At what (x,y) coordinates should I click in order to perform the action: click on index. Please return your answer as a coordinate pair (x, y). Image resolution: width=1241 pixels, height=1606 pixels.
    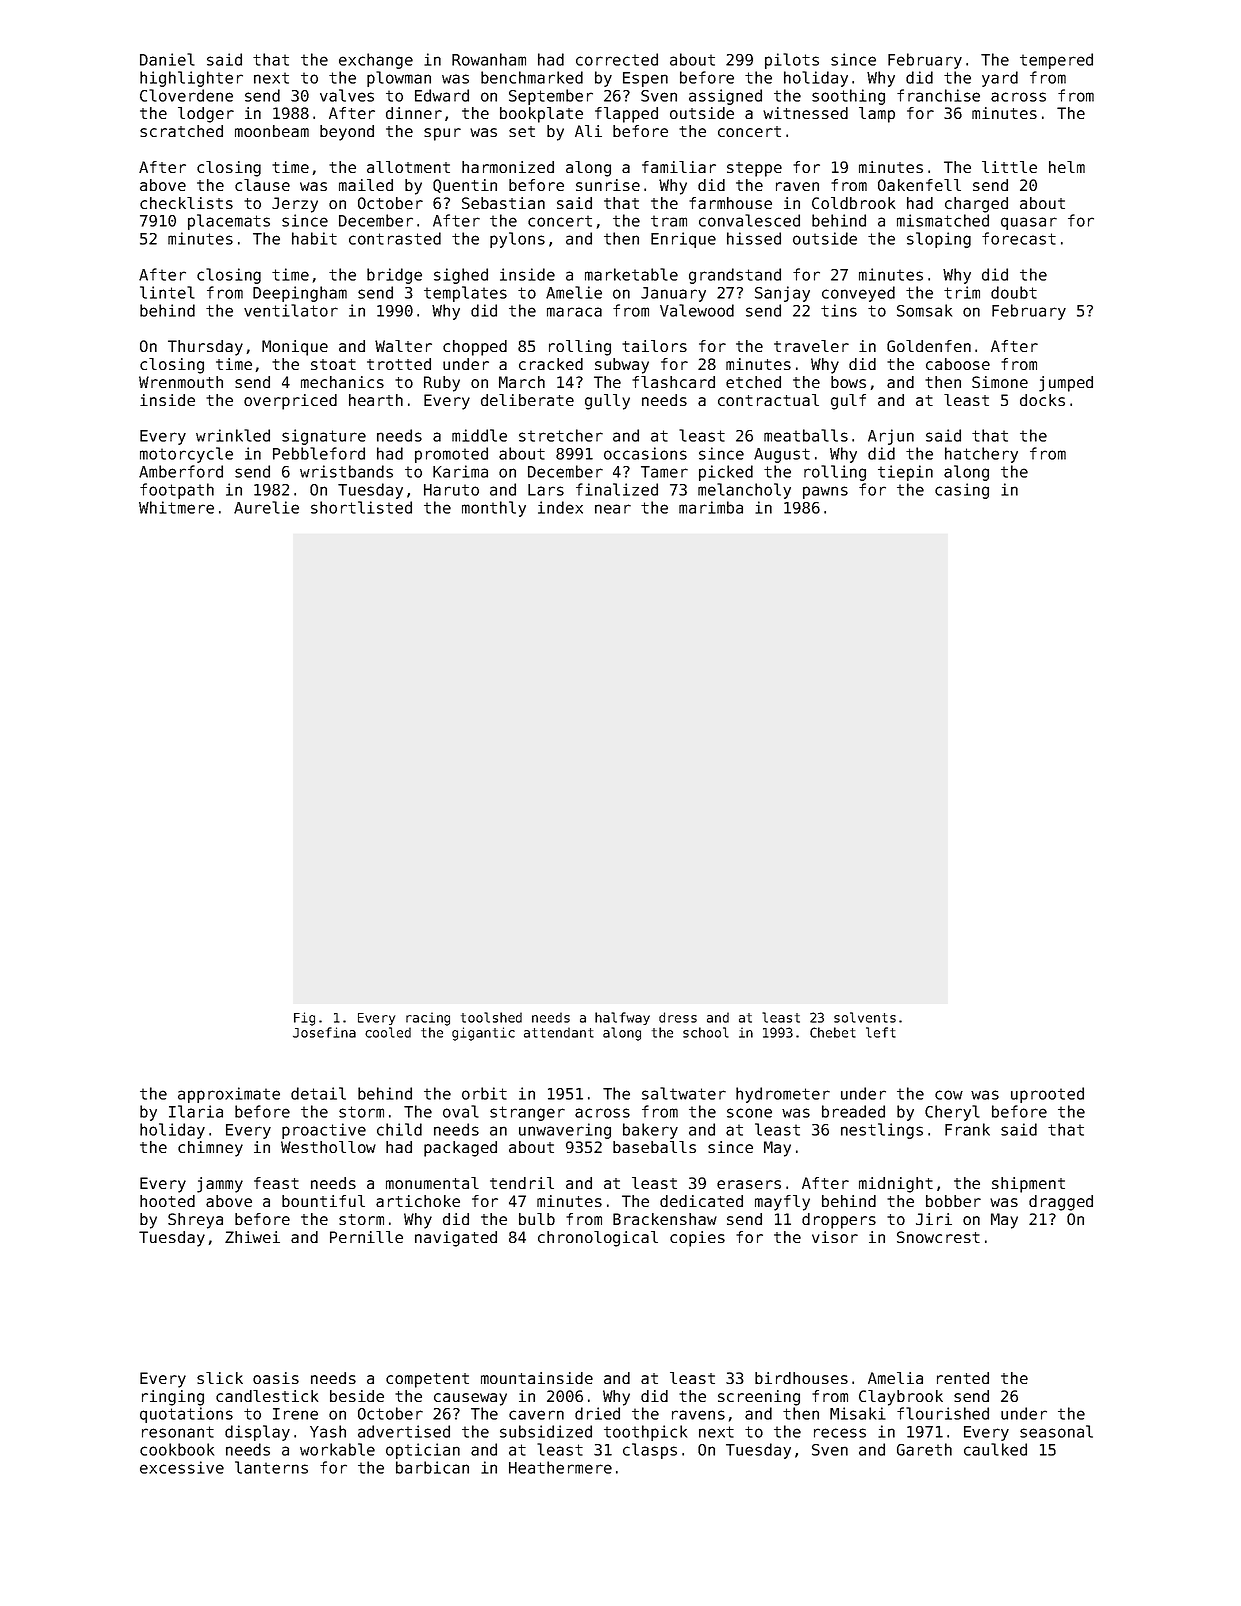
    Looking at the image, I should click on (560, 507).
